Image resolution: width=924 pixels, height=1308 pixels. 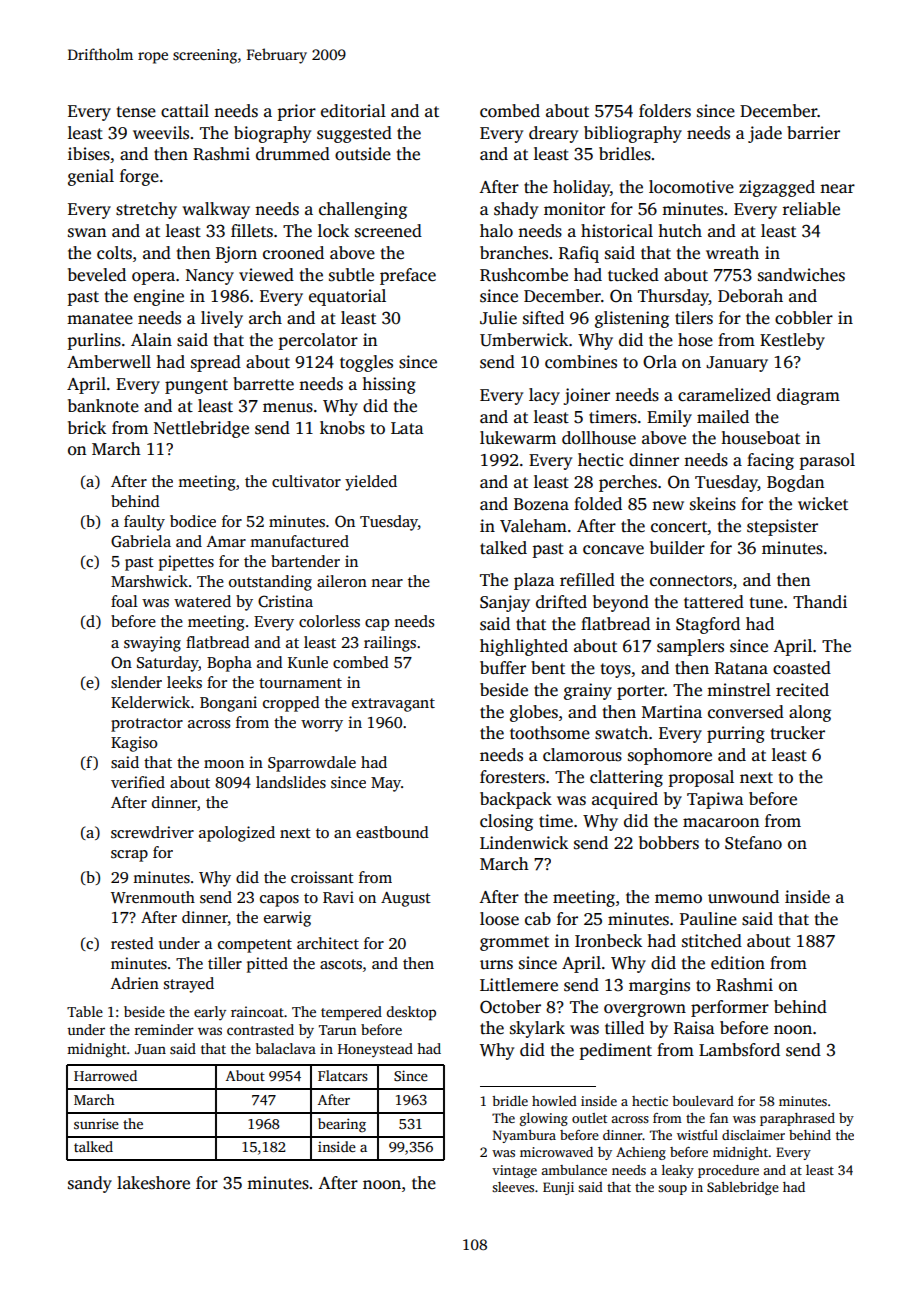 I want to click on lakeshore, so click(x=153, y=1183).
